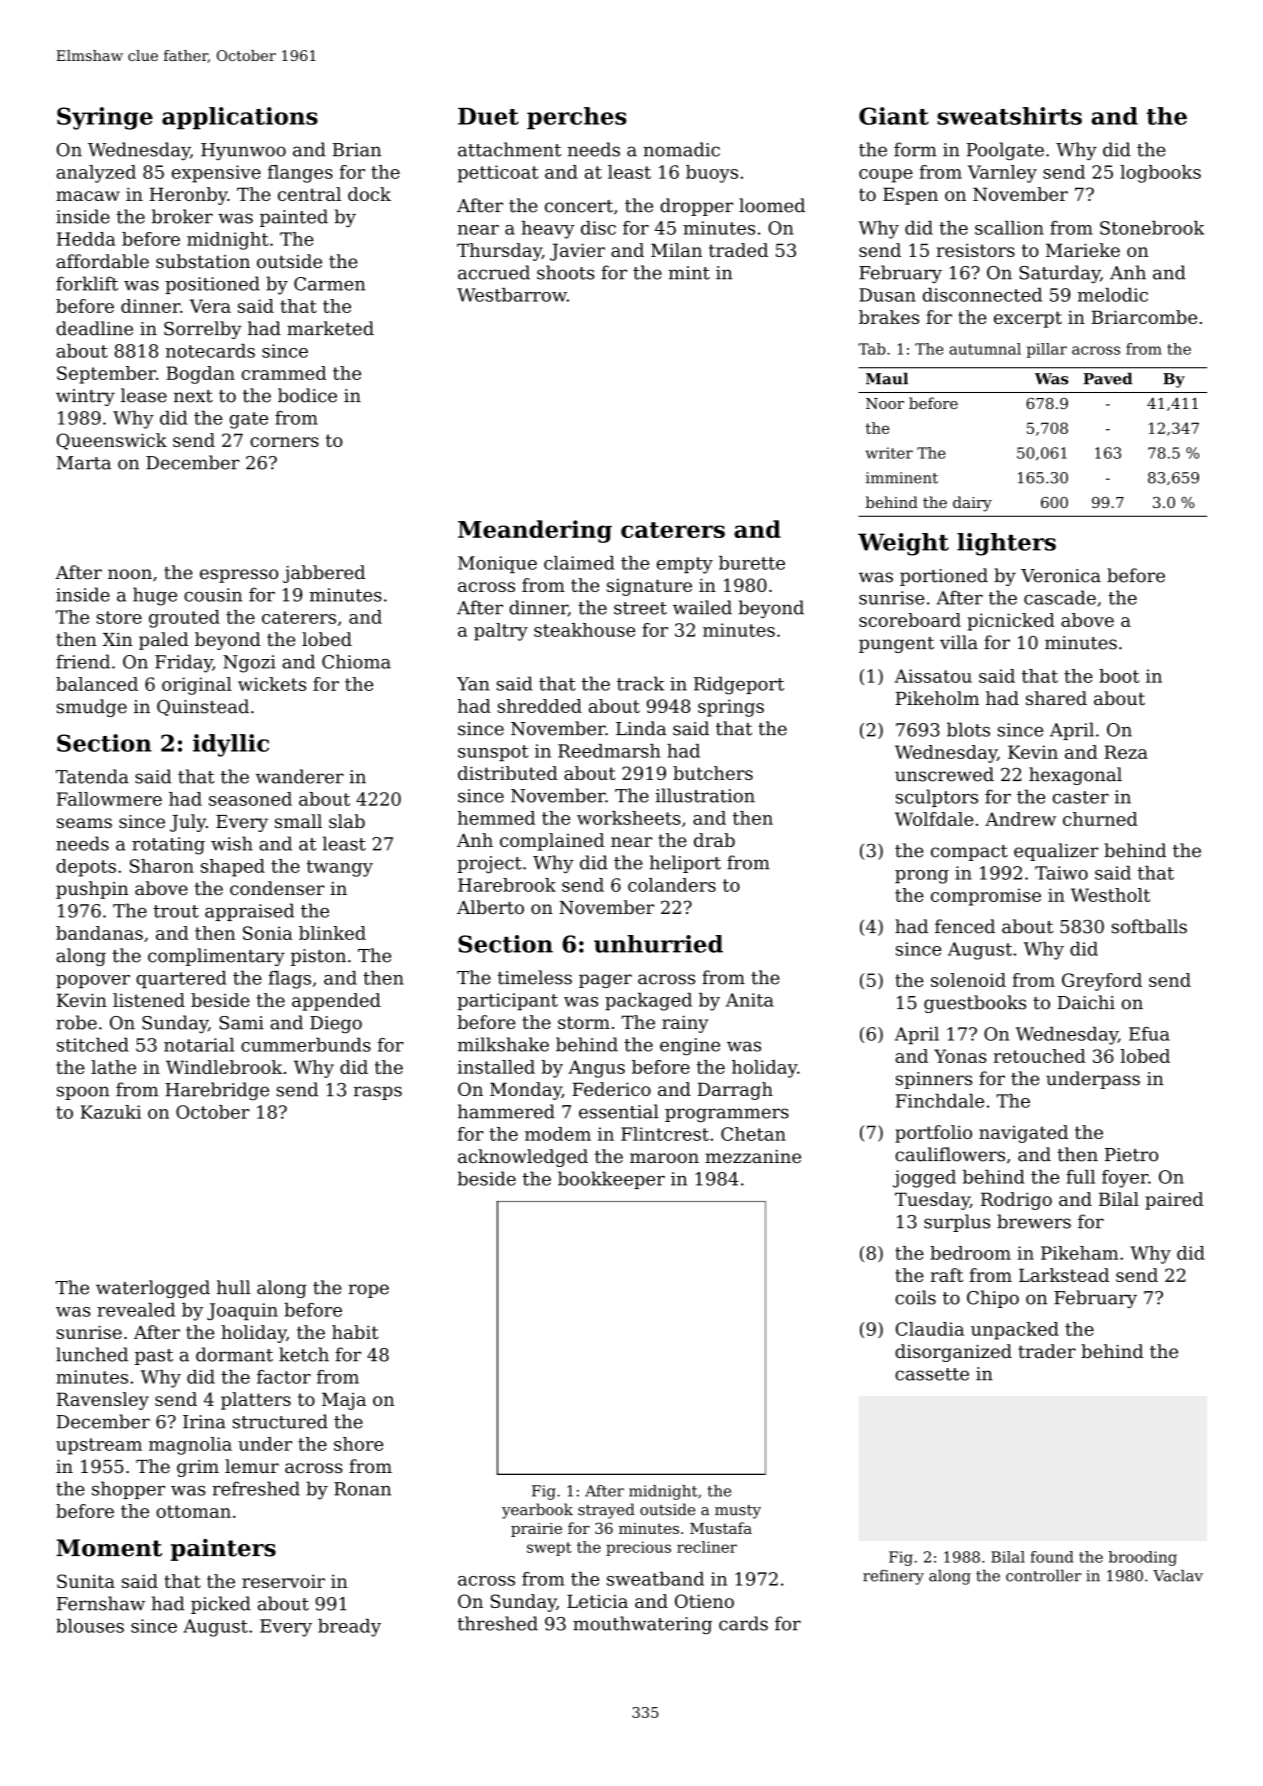 The image size is (1263, 1786). Describe the element at coordinates (933, 1134) in the screenshot. I see `portfolio` at that location.
